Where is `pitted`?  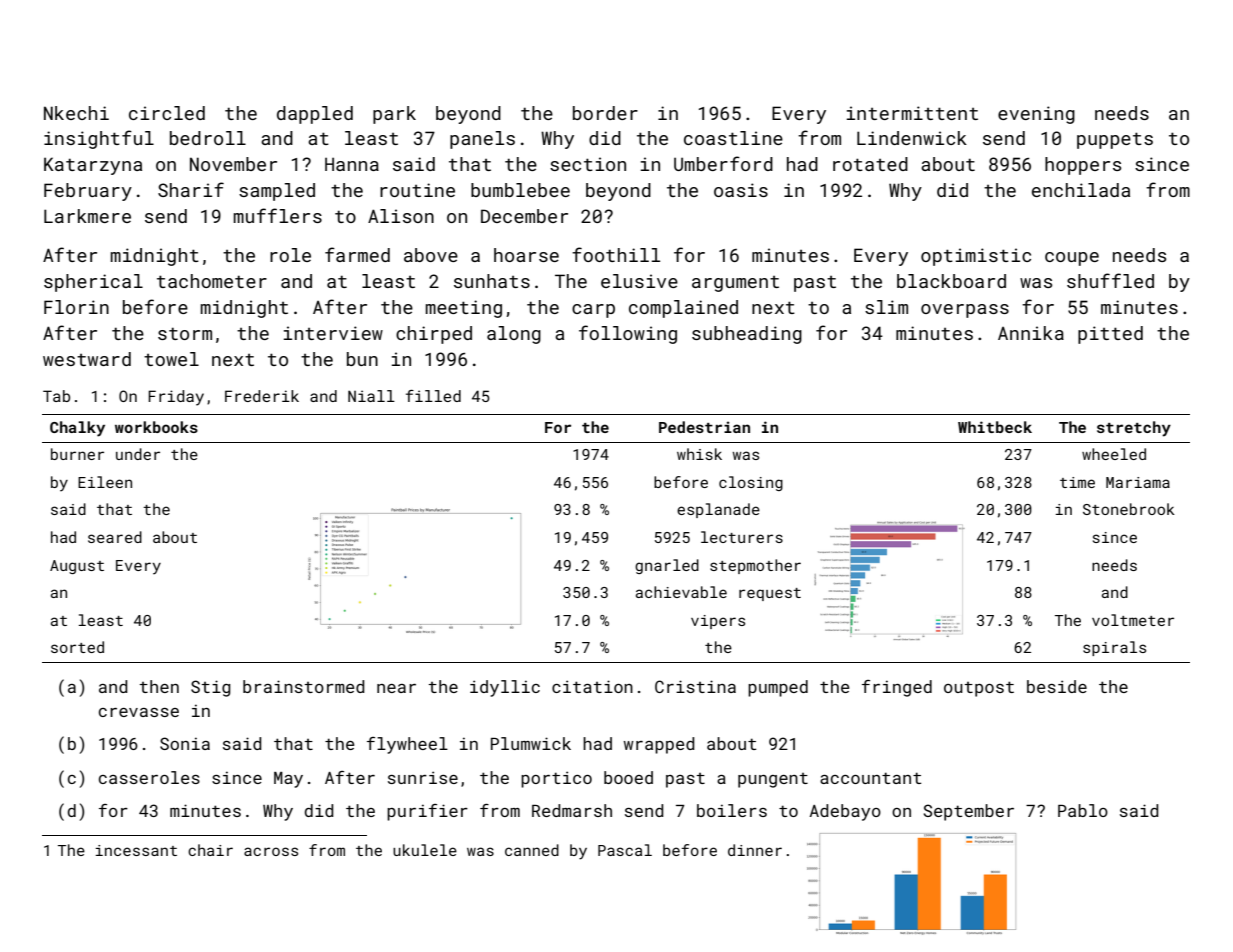
pitted is located at coordinates (1110, 335).
